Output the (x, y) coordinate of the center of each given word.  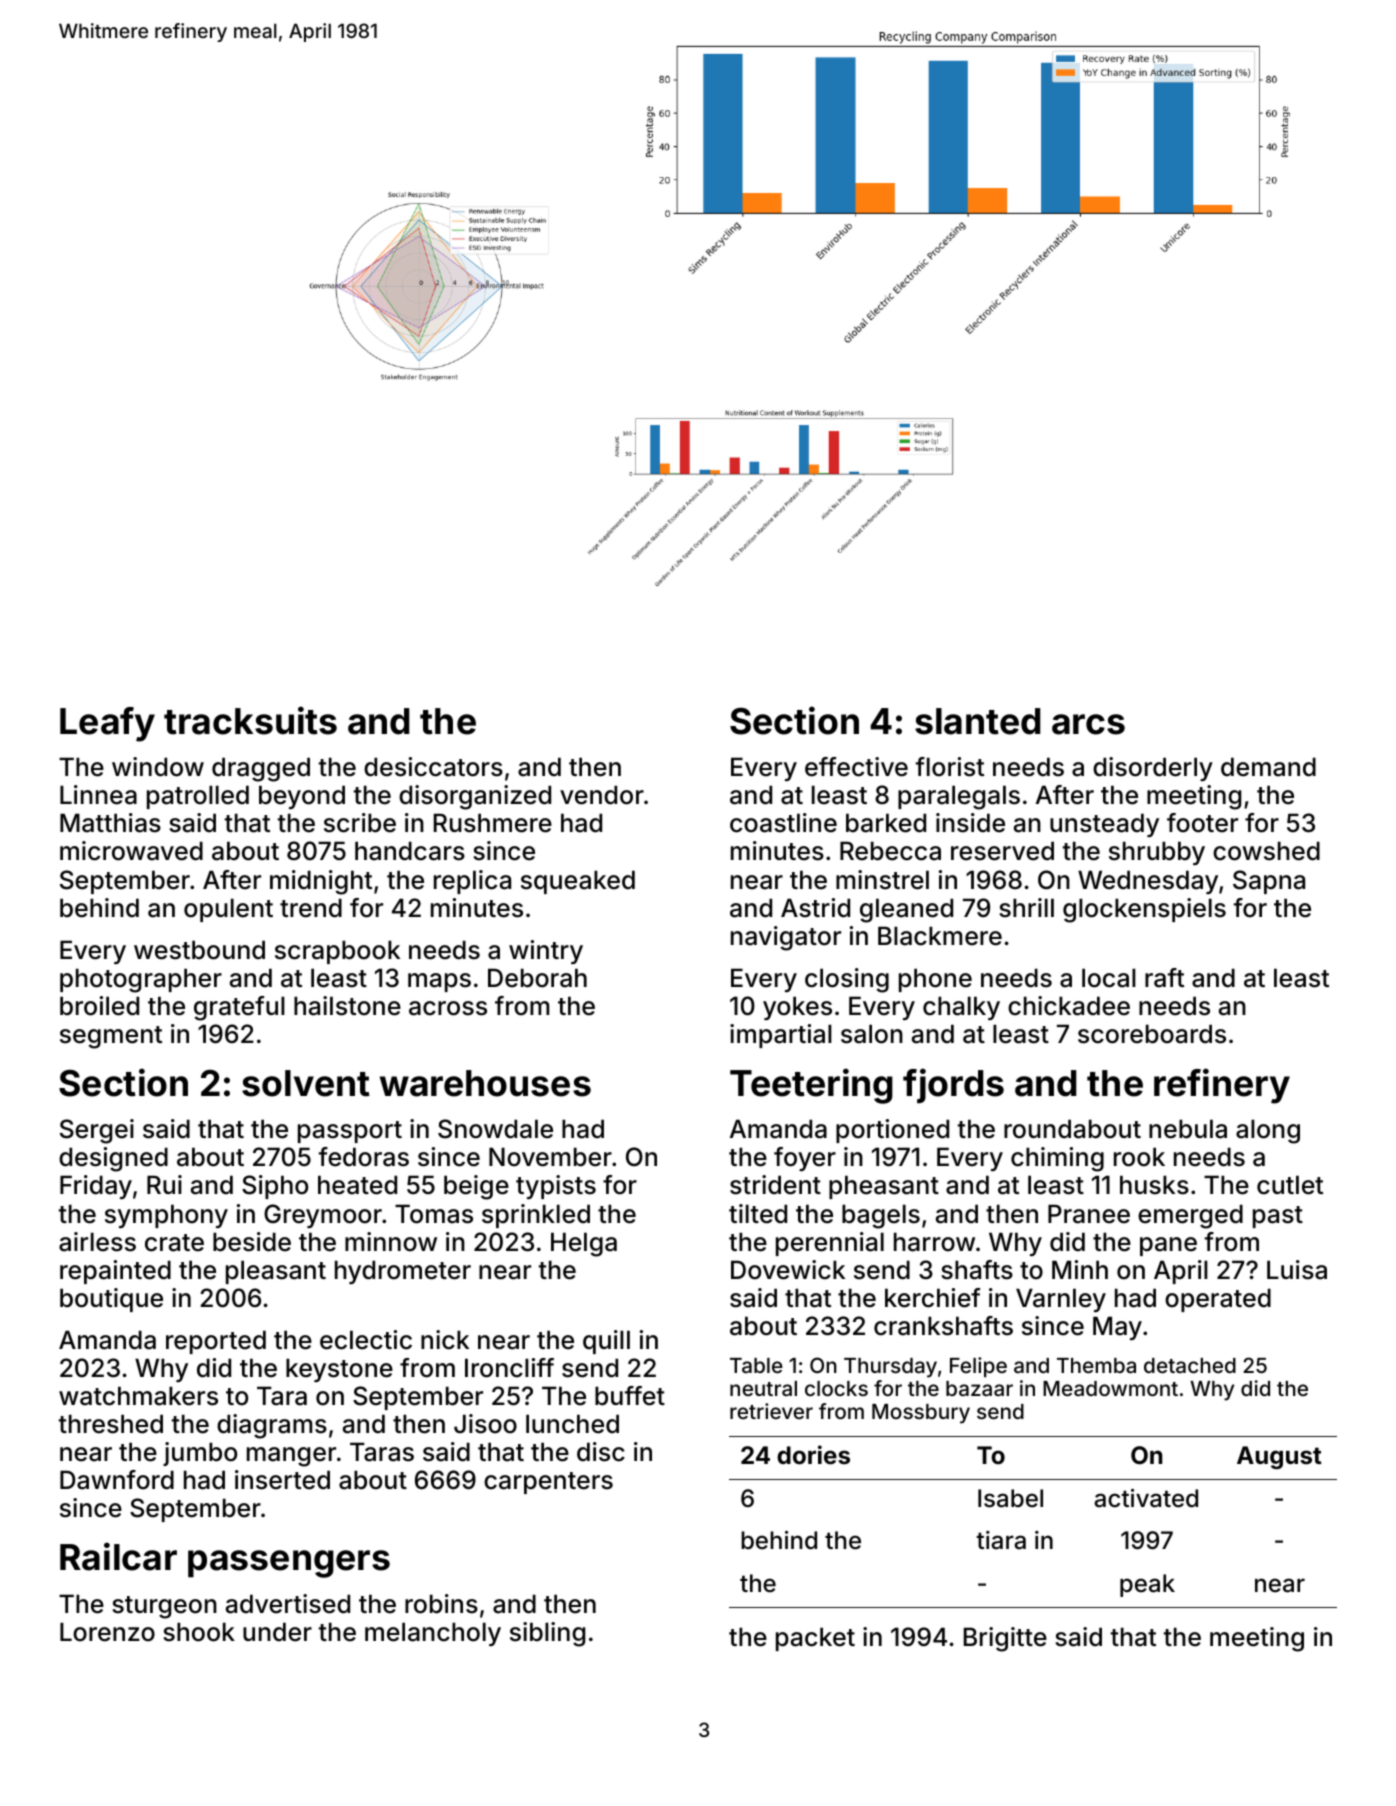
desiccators (433, 767)
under (277, 1632)
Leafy (107, 724)
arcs (1088, 724)
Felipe (978, 1367)
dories (813, 1455)
